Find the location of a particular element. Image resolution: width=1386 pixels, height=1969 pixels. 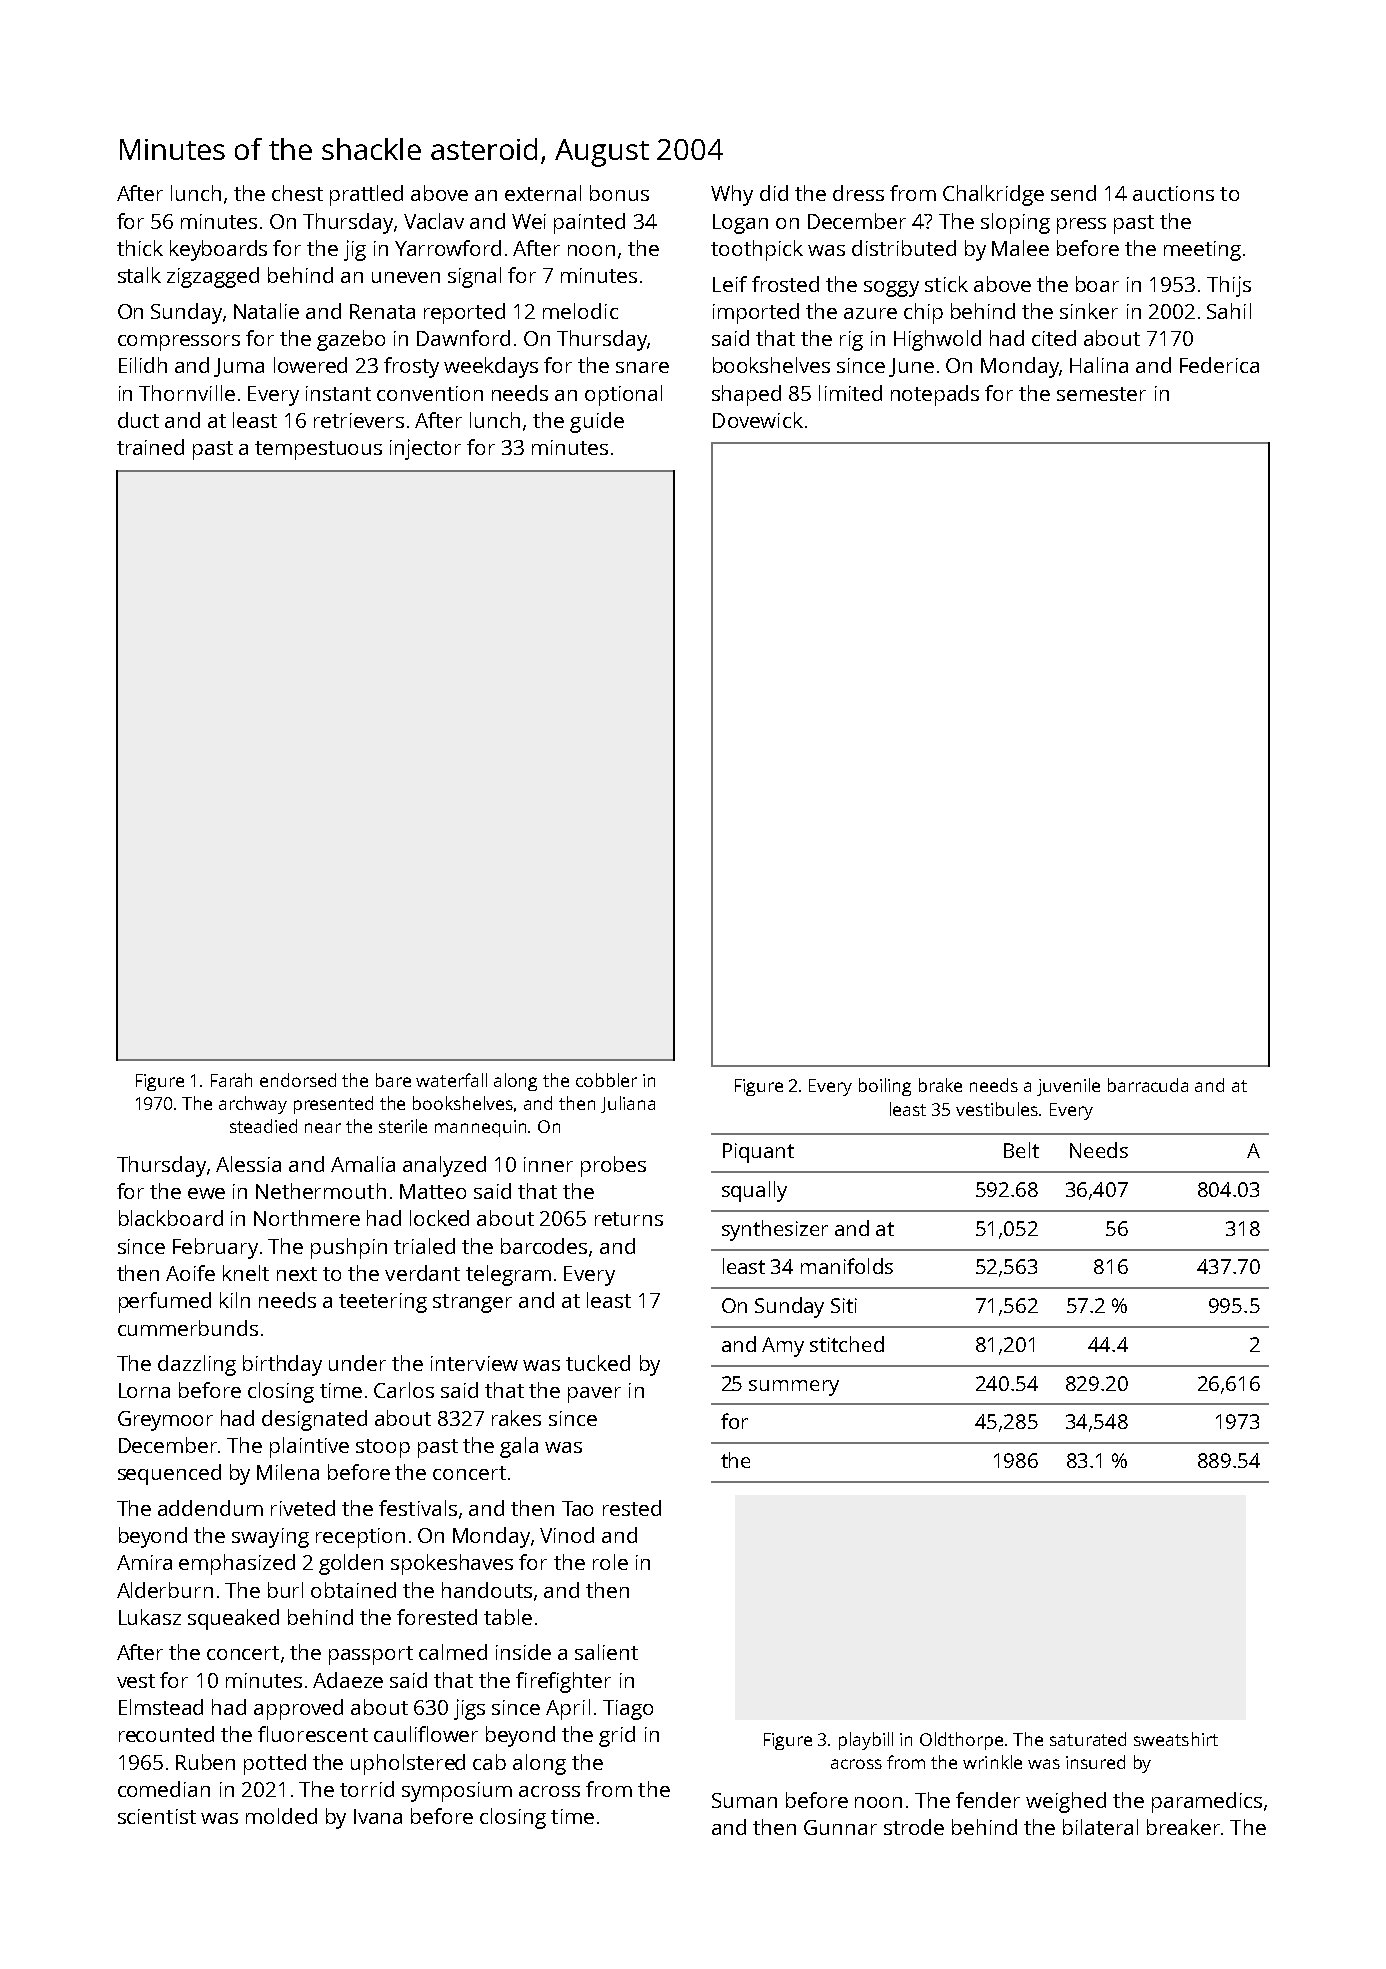

Juliana is located at coordinates (628, 1104).
